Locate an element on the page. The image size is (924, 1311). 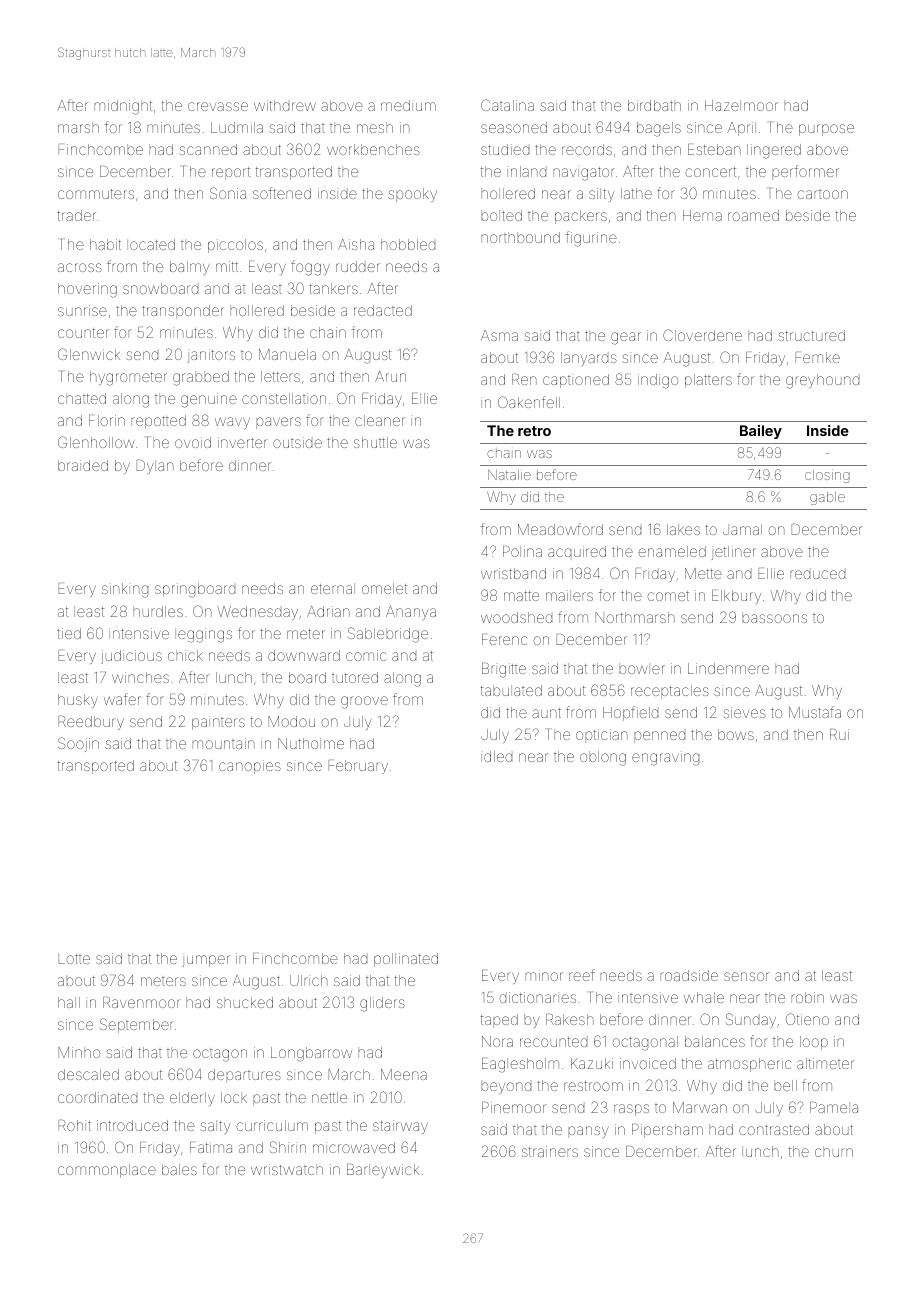
Hazelmoor is located at coordinates (741, 105).
